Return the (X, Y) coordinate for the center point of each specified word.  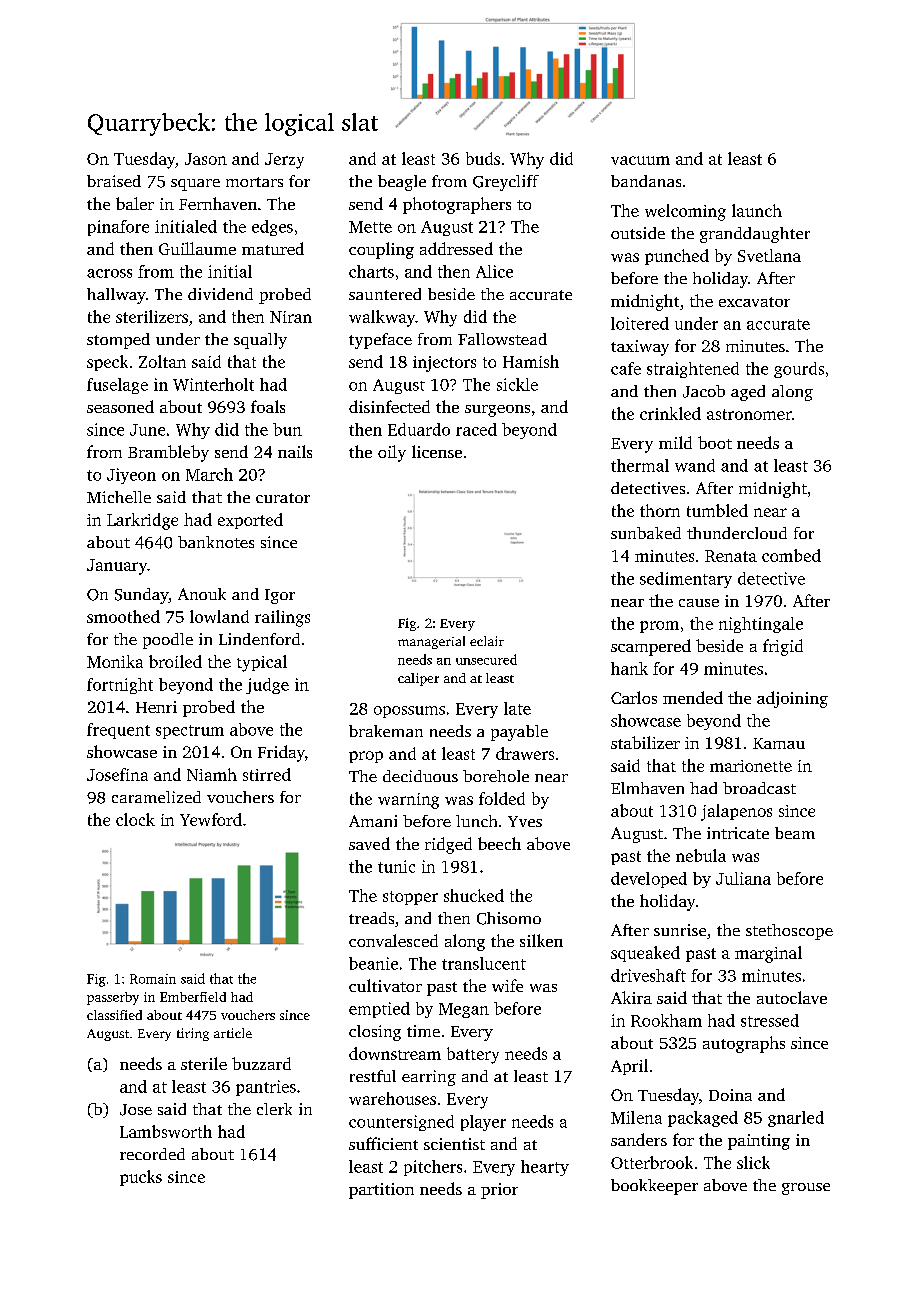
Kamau (779, 743)
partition (381, 1191)
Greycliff (506, 183)
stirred (267, 774)
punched (677, 257)
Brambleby (168, 453)
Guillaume (197, 248)
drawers (525, 753)
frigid (783, 647)
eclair (487, 641)
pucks (141, 1178)
